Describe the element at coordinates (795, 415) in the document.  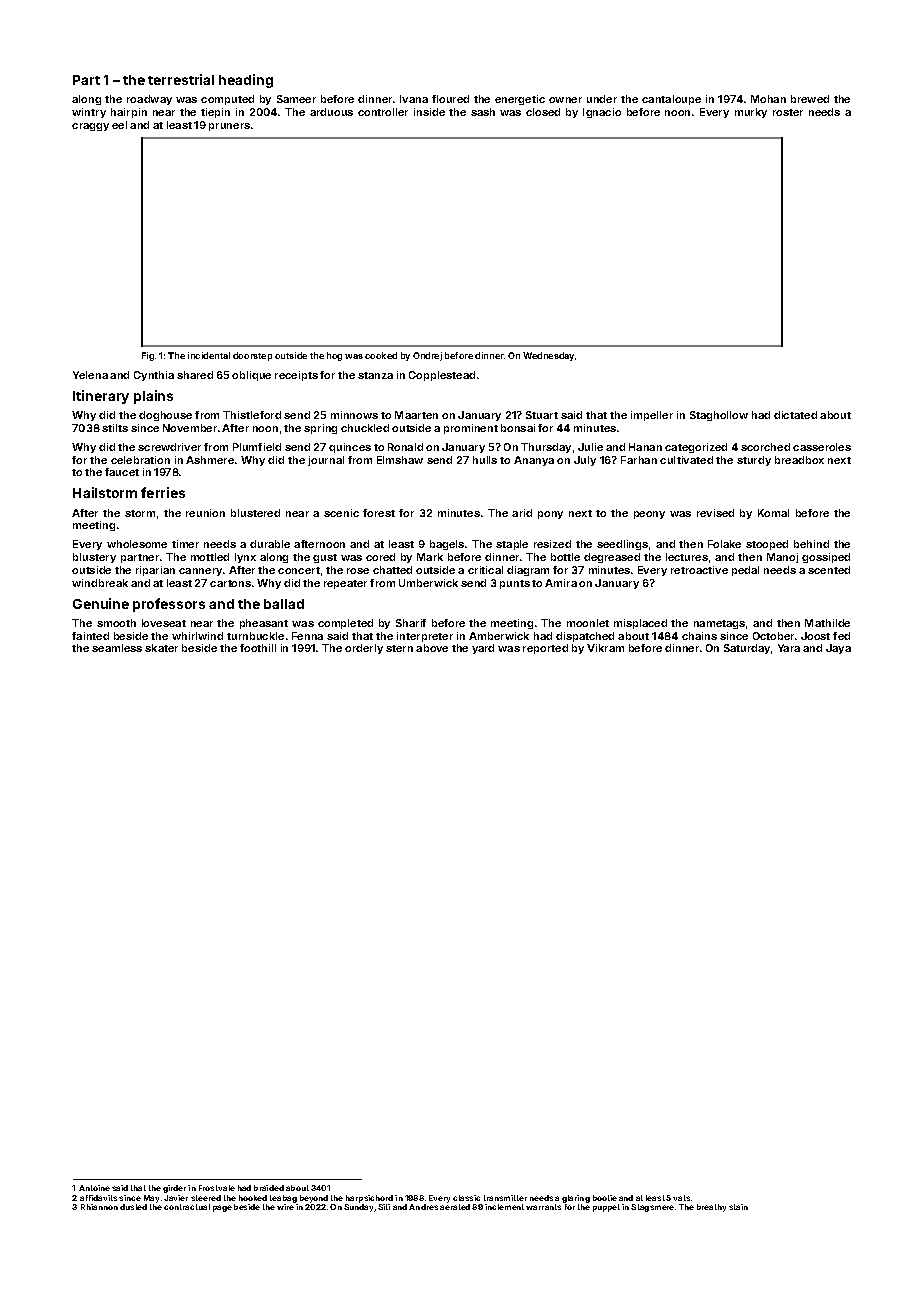
I see `dictated` at that location.
